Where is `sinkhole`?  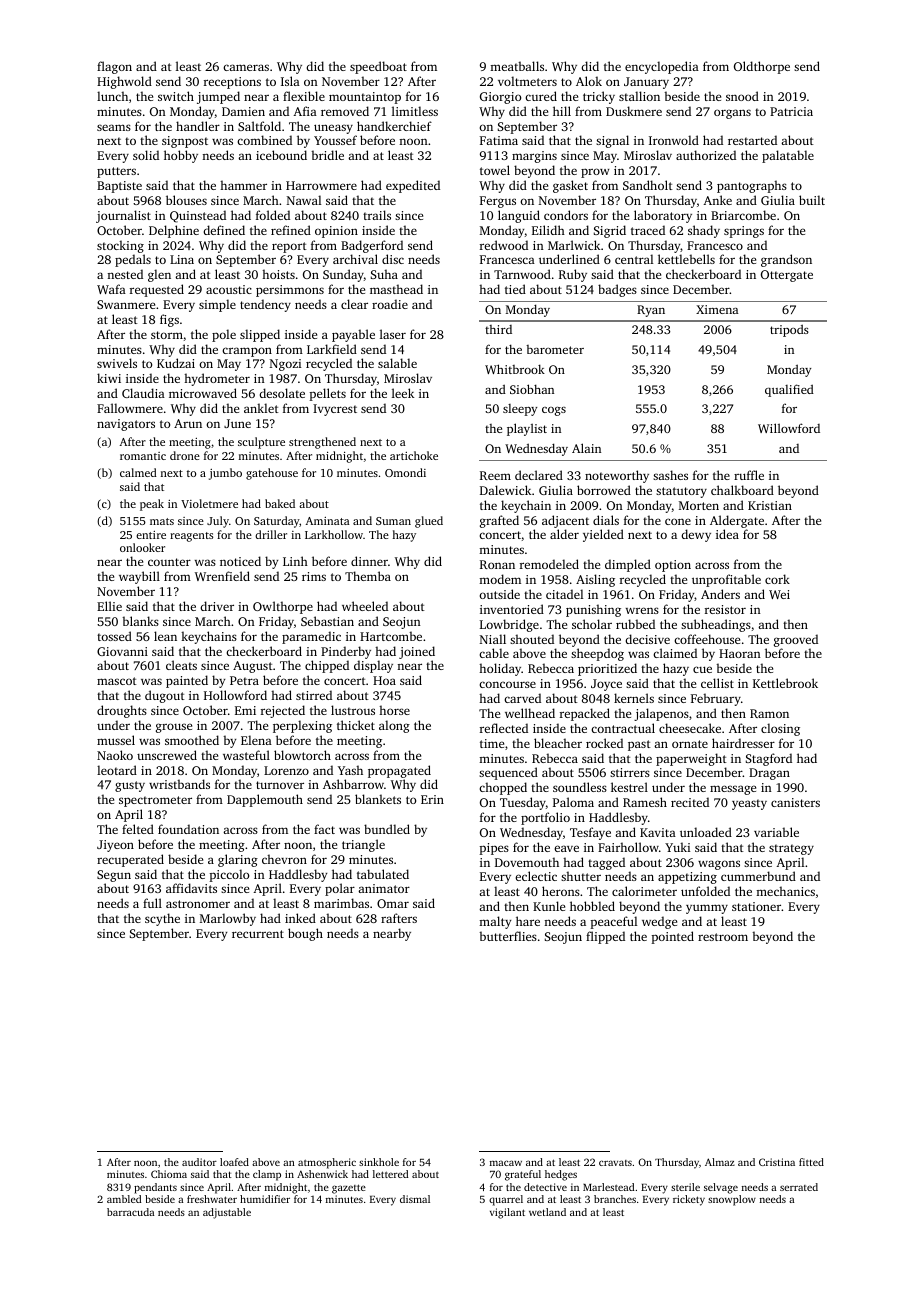 sinkhole is located at coordinates (379, 1162).
